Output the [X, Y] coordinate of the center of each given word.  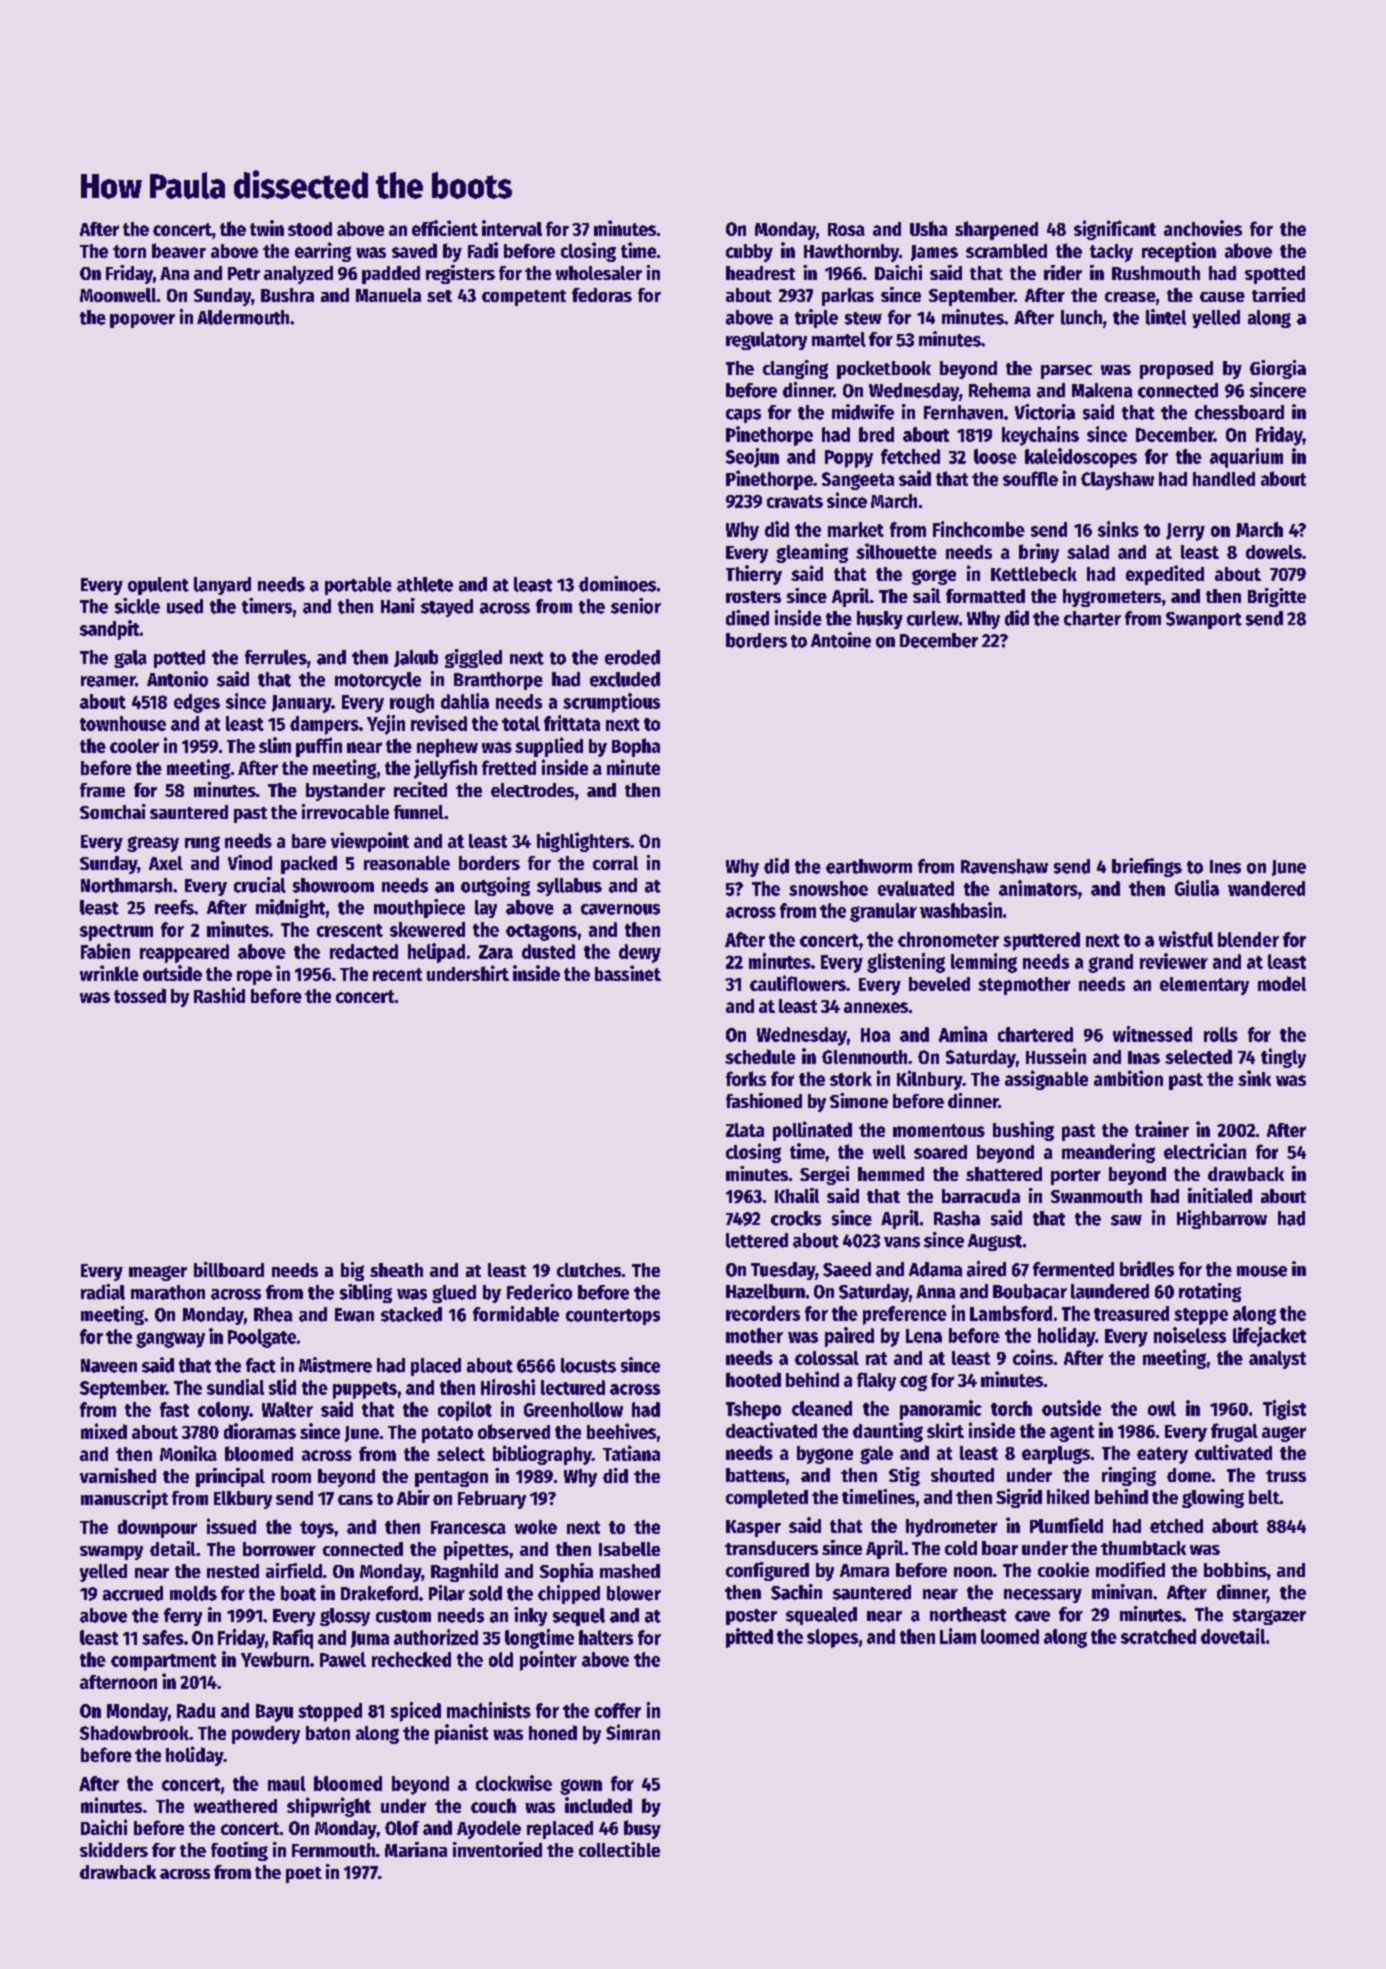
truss [1286, 1476]
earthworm [869, 866]
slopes [832, 1638]
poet [304, 1875]
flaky [876, 1381]
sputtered [1041, 941]
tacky [1111, 253]
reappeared [184, 953]
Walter [287, 1409]
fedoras [602, 295]
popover [142, 321]
